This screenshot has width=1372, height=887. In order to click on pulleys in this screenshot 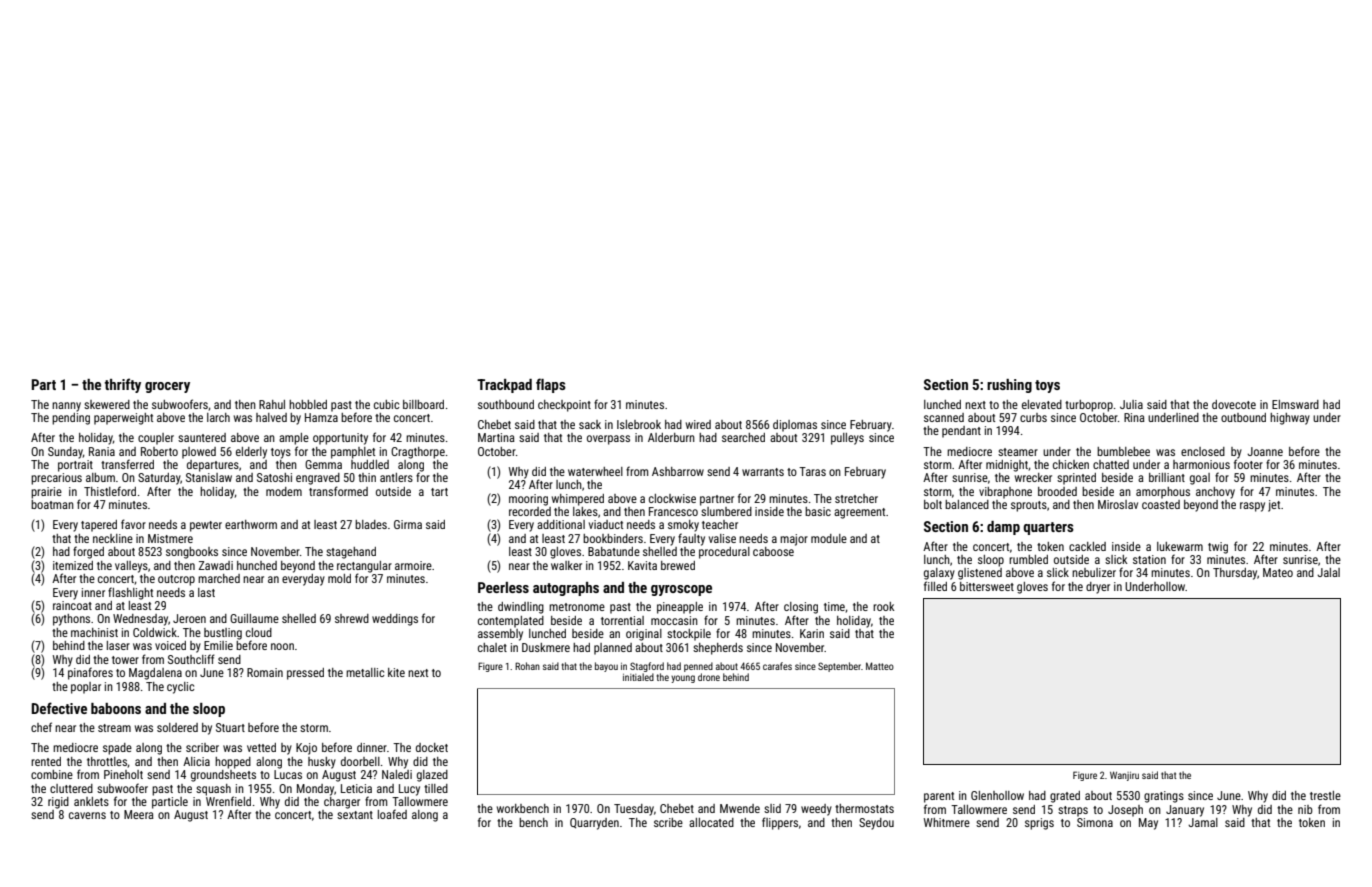, I will do `click(847, 439)`.
